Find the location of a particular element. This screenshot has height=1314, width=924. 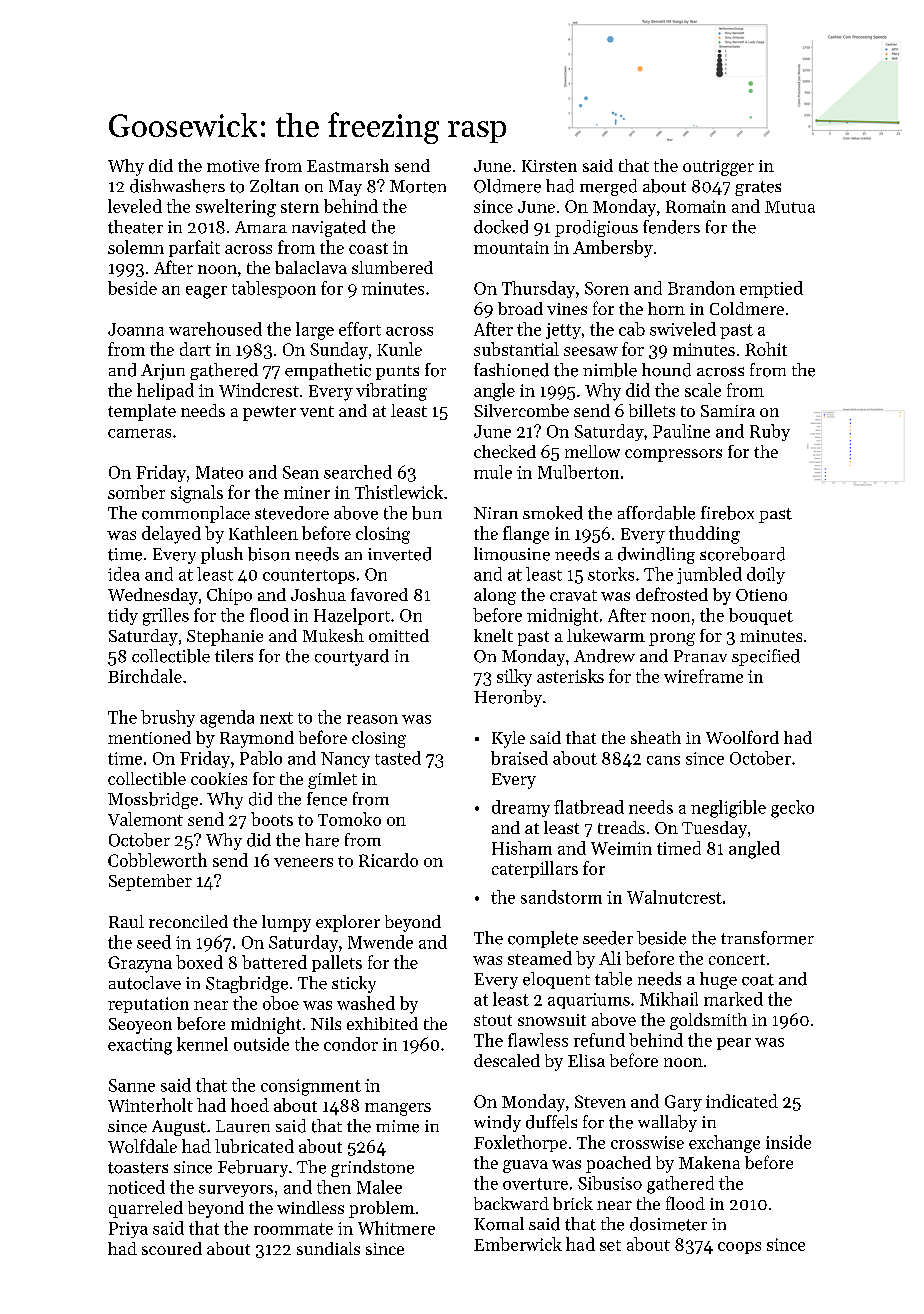

Mutua is located at coordinates (790, 207).
